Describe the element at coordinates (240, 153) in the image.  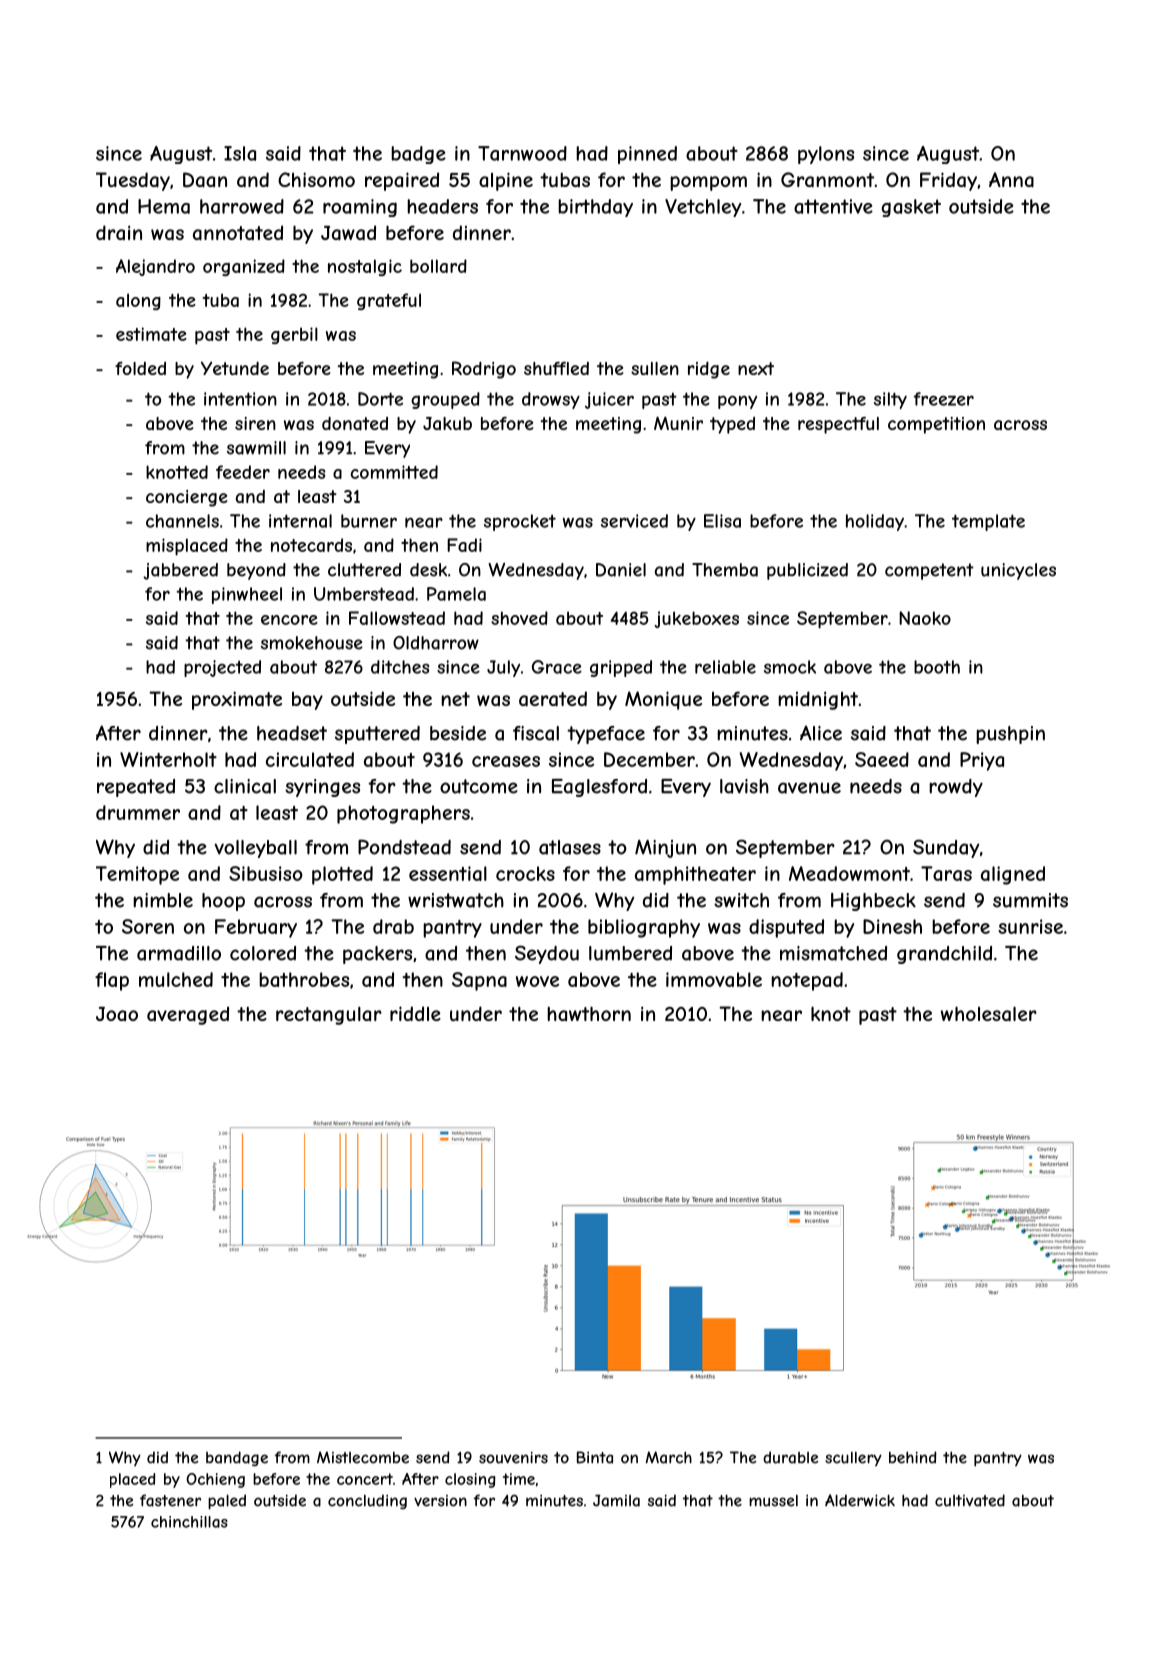
I see `Isla` at that location.
